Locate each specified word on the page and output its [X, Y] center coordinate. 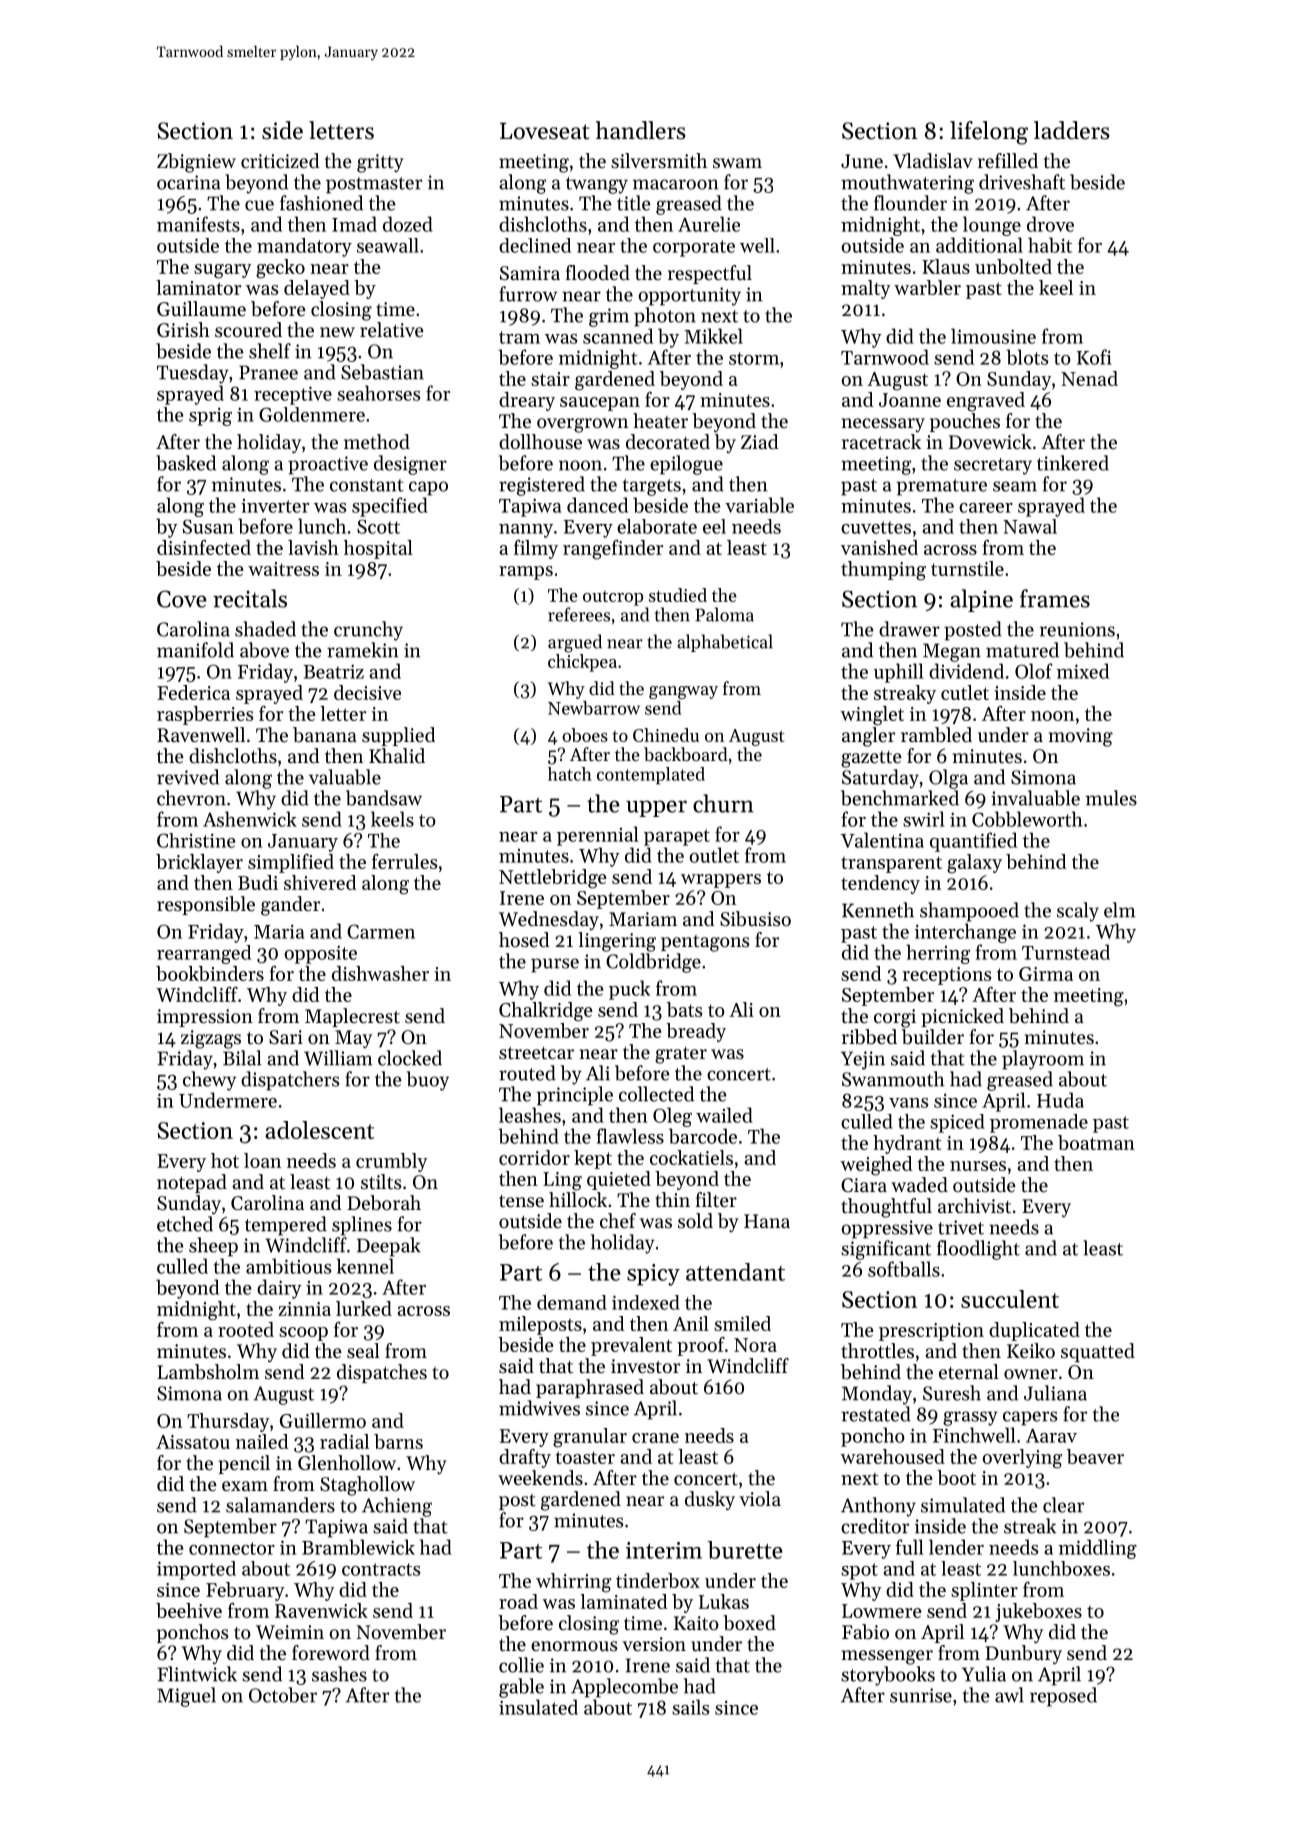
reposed [1063, 1697]
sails [690, 1707]
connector [232, 1548]
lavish [313, 547]
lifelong [989, 133]
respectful [710, 274]
